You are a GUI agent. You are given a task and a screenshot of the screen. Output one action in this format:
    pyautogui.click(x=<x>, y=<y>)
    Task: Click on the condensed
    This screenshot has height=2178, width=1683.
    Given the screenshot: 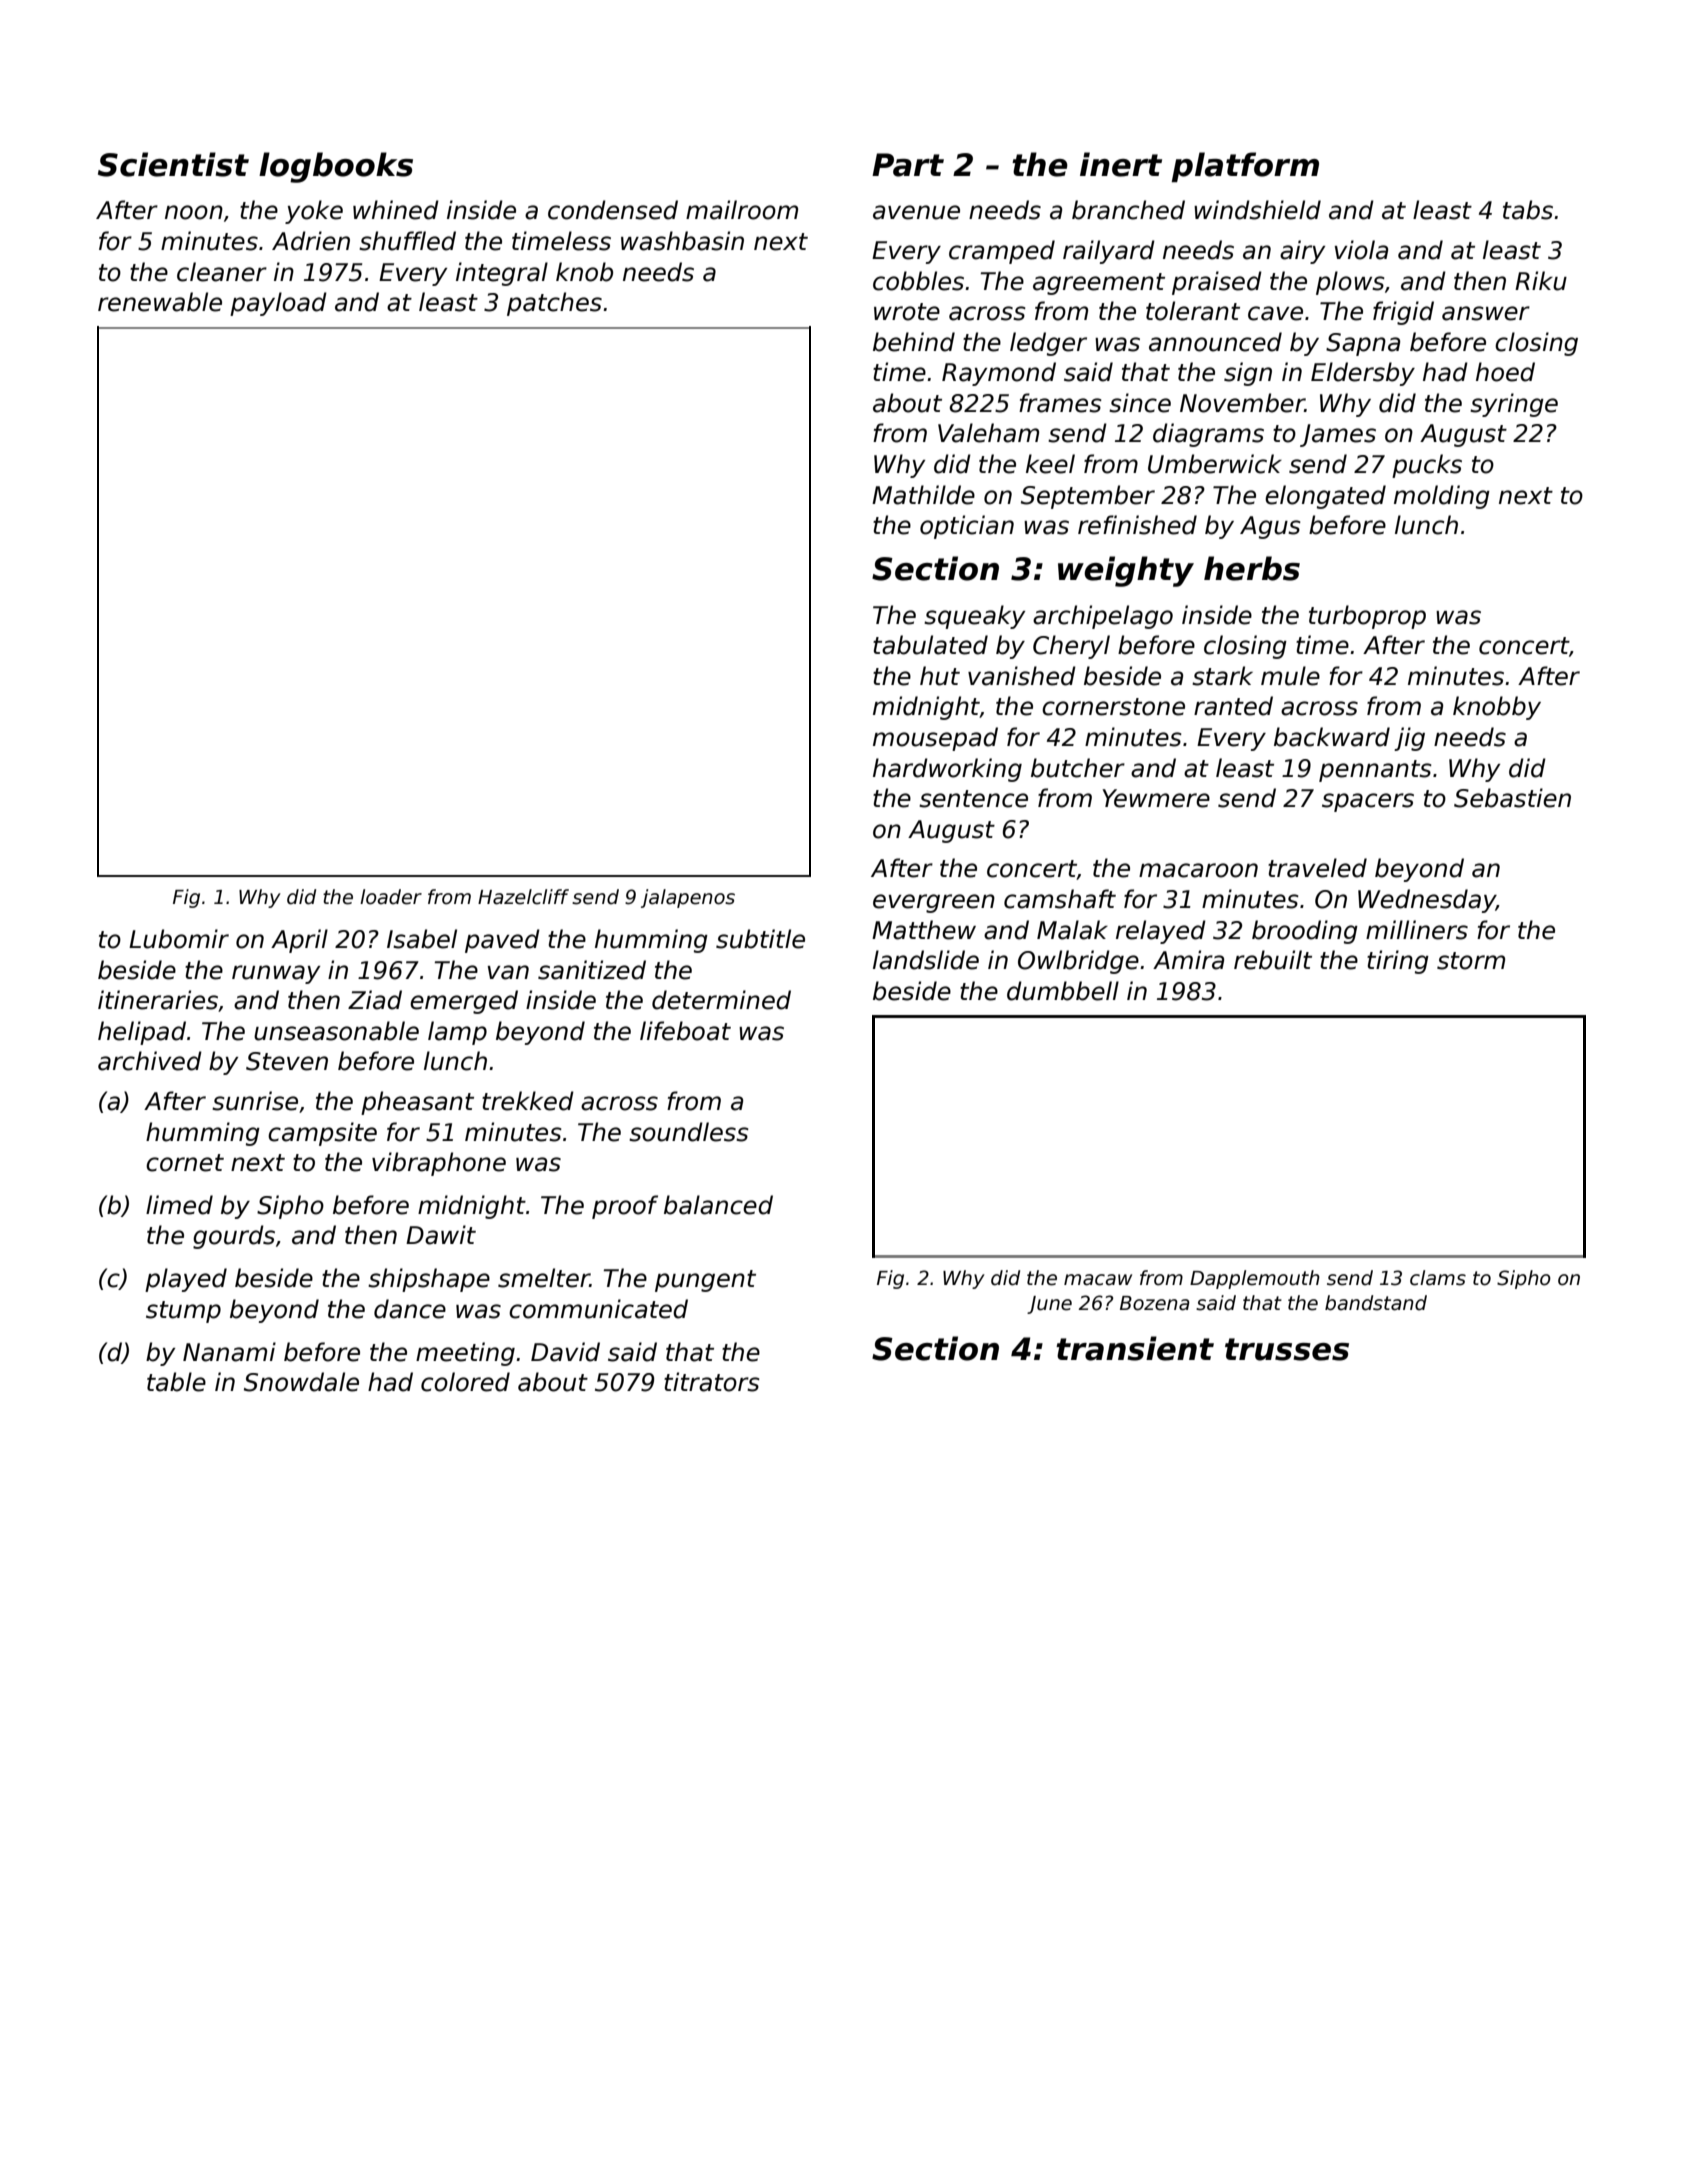 What is the action you would take?
    pyautogui.click(x=613, y=210)
